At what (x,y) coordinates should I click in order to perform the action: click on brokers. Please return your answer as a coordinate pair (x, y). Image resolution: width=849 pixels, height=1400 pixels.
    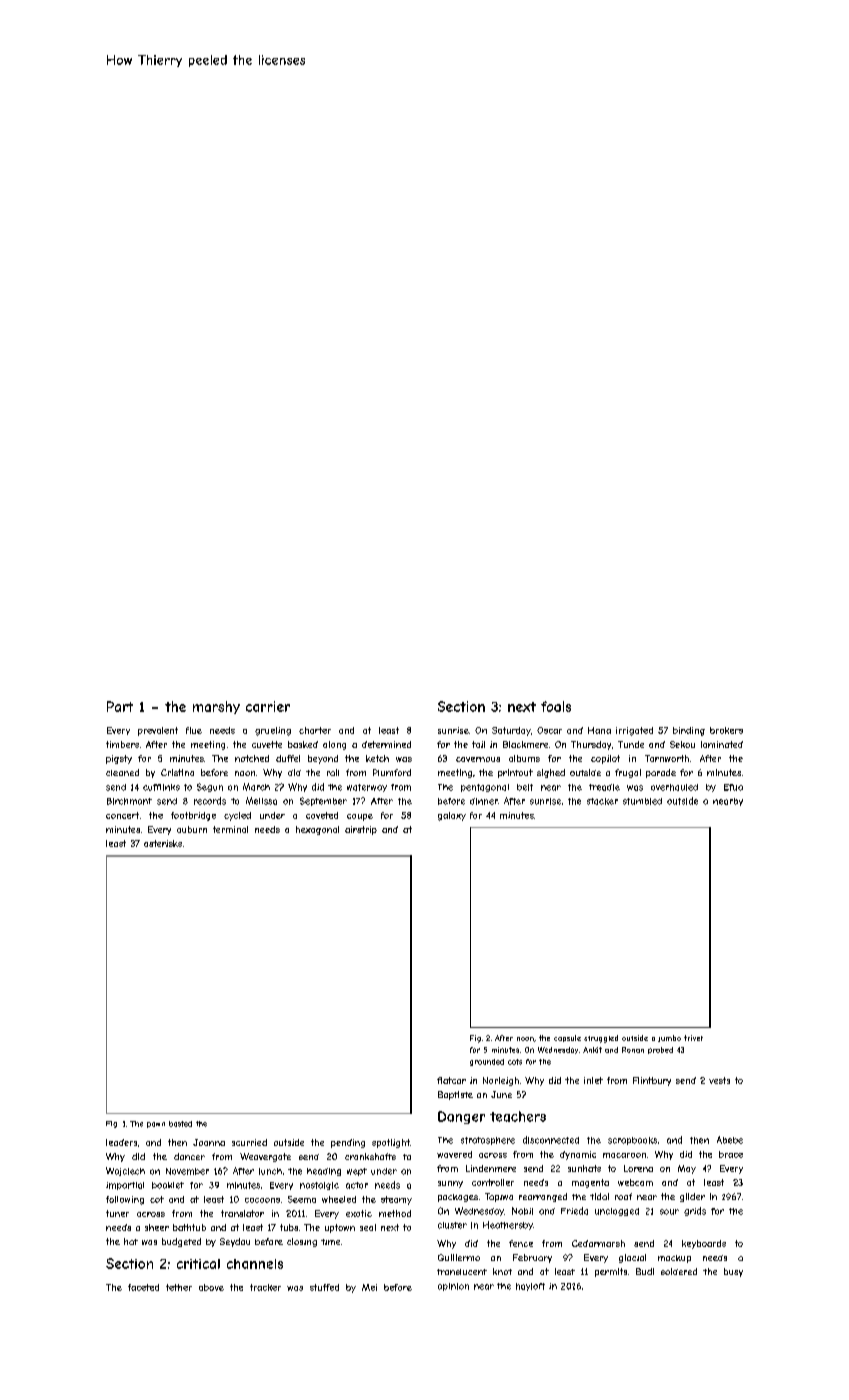
    Looking at the image, I should click on (726, 730).
